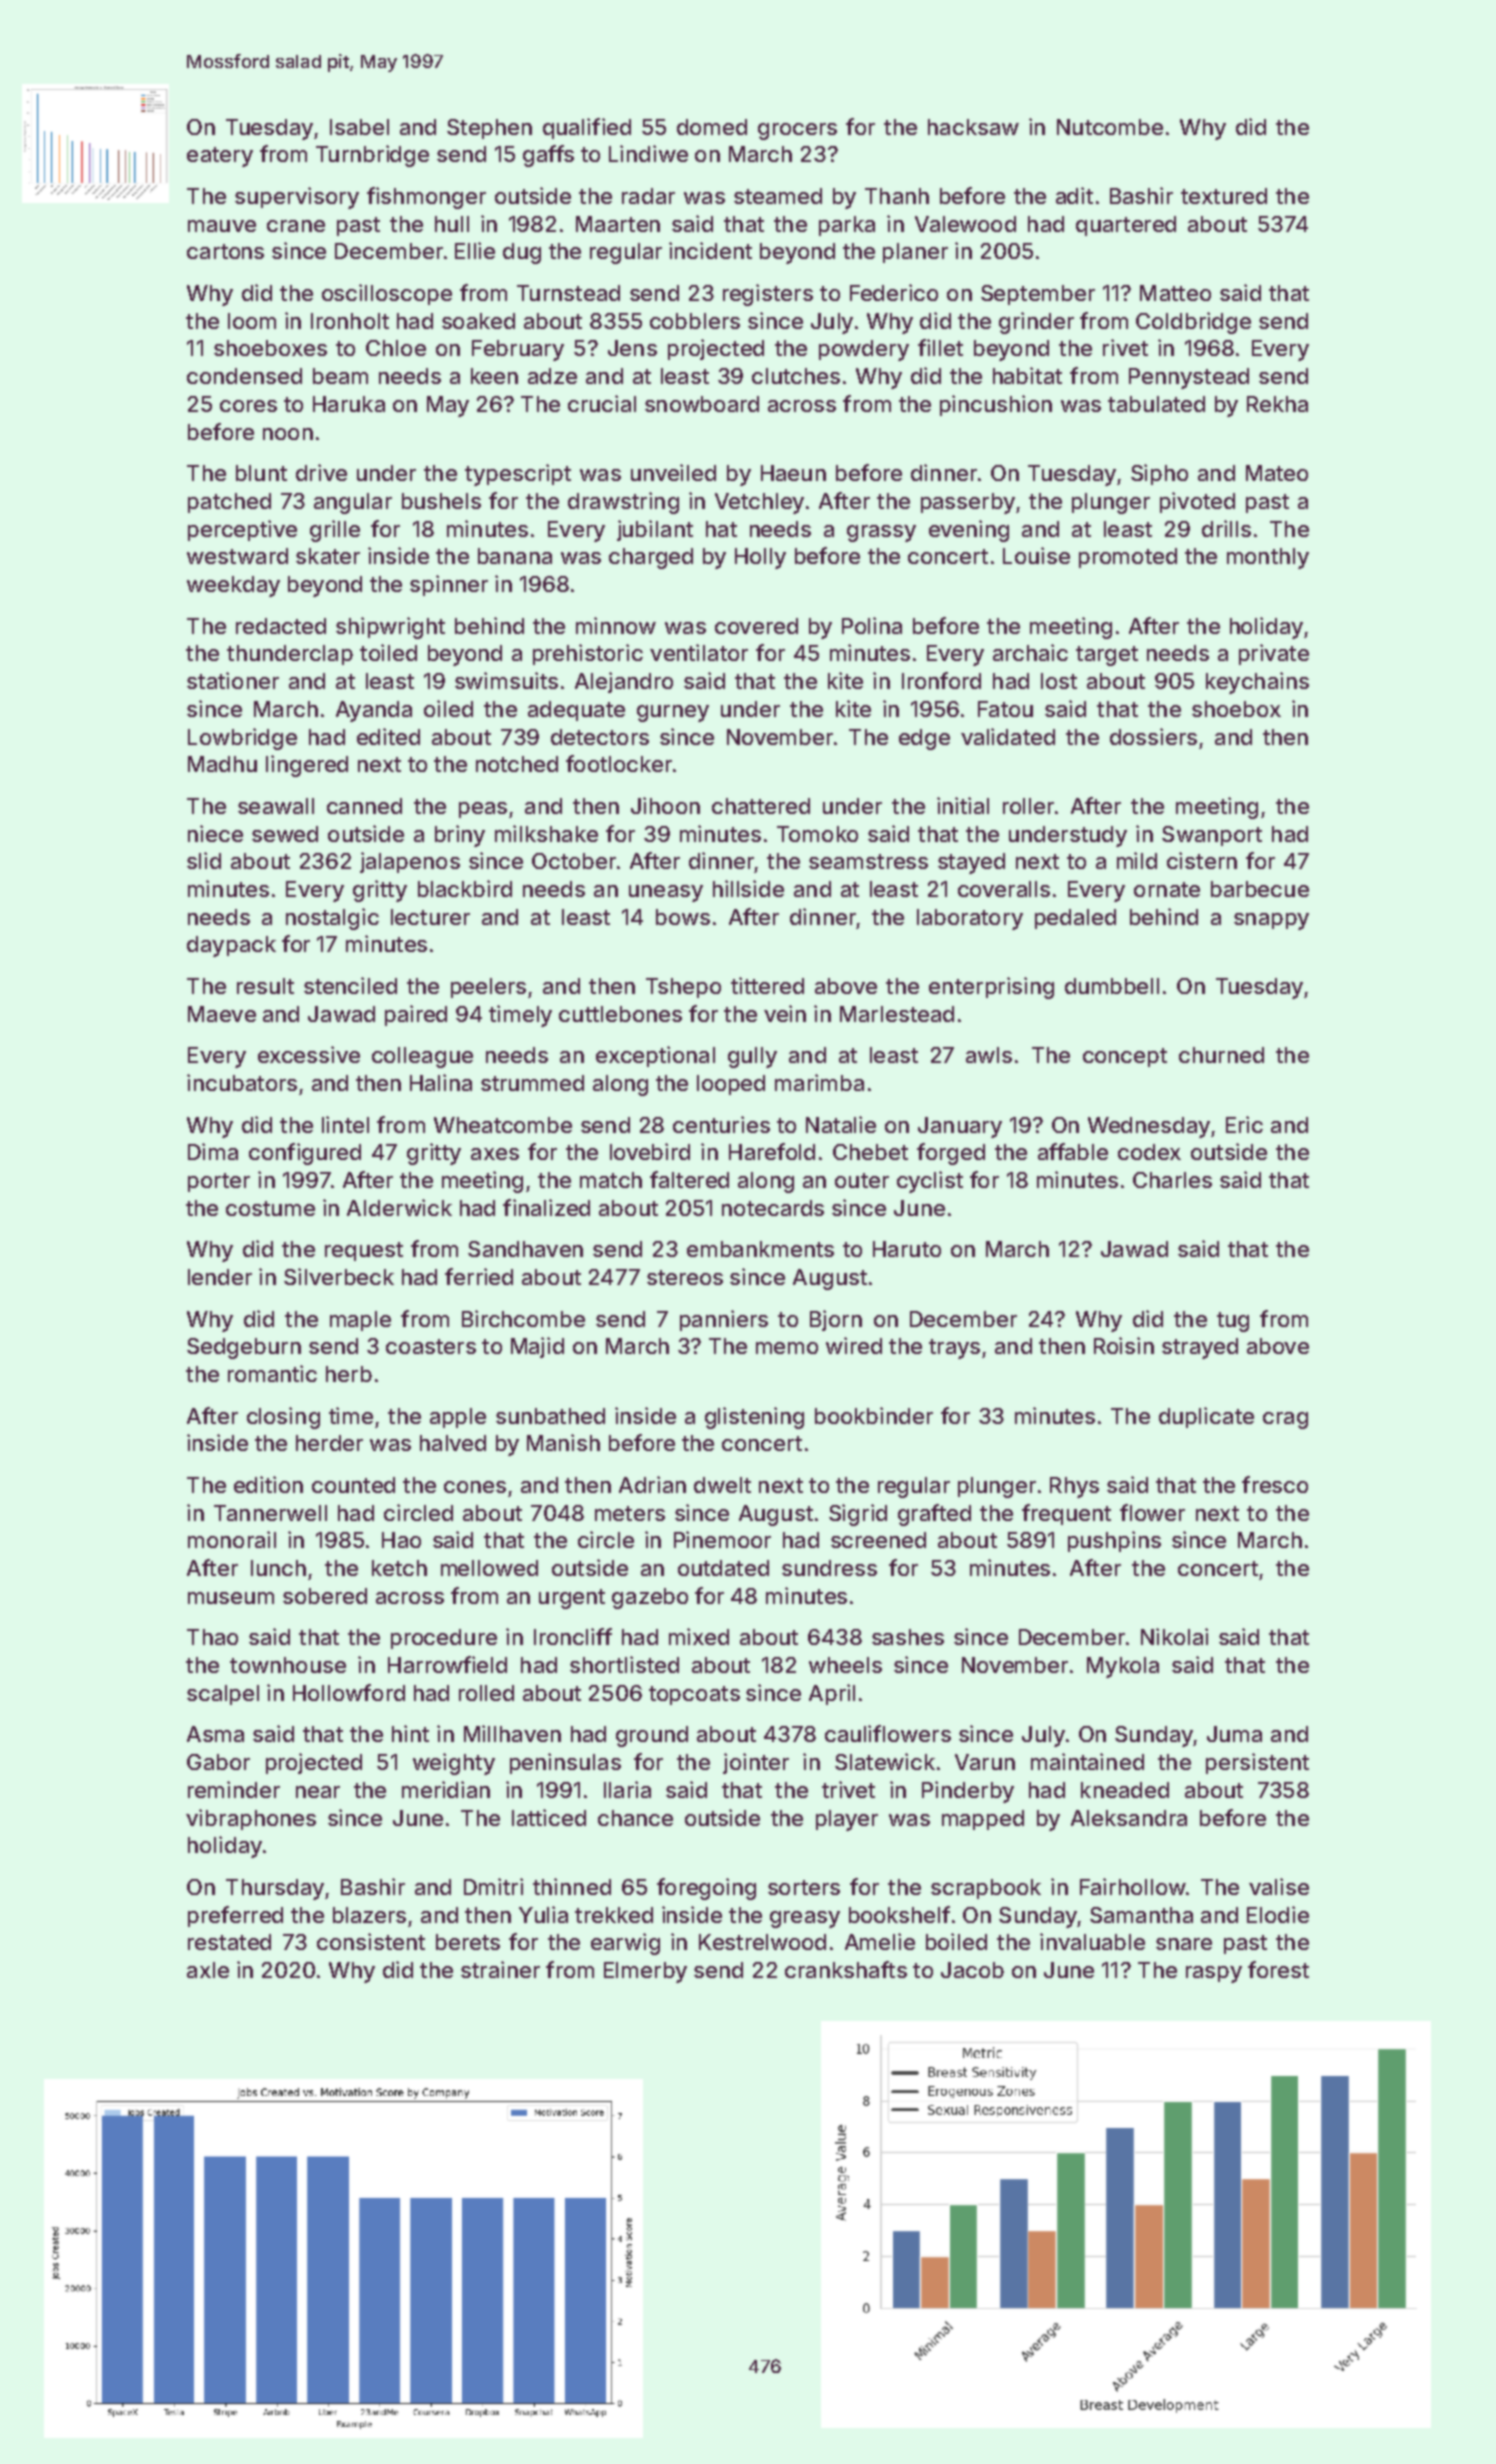 The width and height of the page is (1496, 2464). What do you see at coordinates (1214, 1974) in the page?
I see `raspy` at bounding box center [1214, 1974].
